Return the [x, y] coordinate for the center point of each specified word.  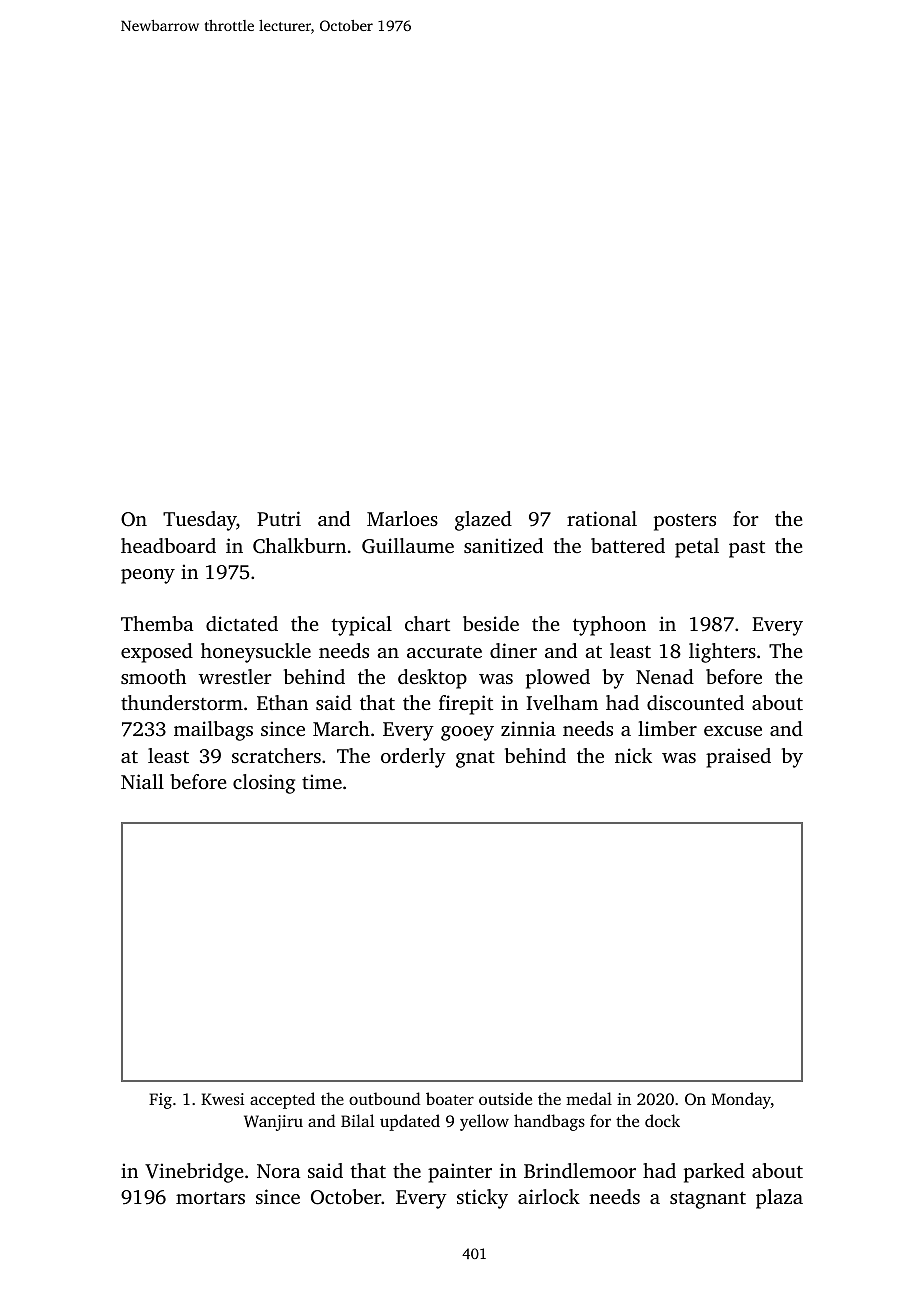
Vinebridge [194, 1173]
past [747, 549]
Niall [142, 781]
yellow [484, 1122]
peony [148, 576]
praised [738, 758]
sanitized [503, 545]
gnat [475, 759]
